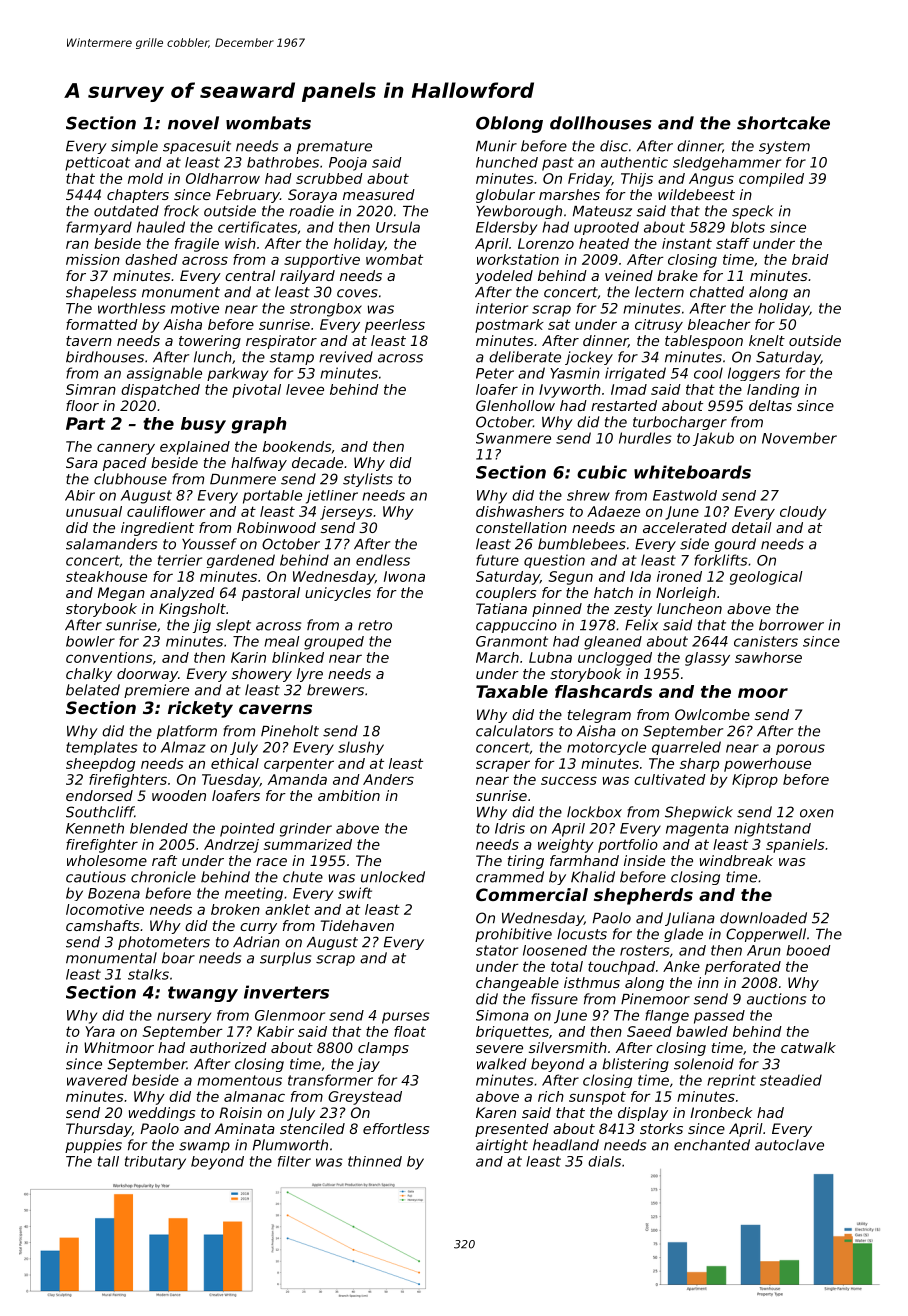 The height and width of the screenshot is (1316, 908). What do you see at coordinates (155, 1163) in the screenshot?
I see `tributary` at bounding box center [155, 1163].
